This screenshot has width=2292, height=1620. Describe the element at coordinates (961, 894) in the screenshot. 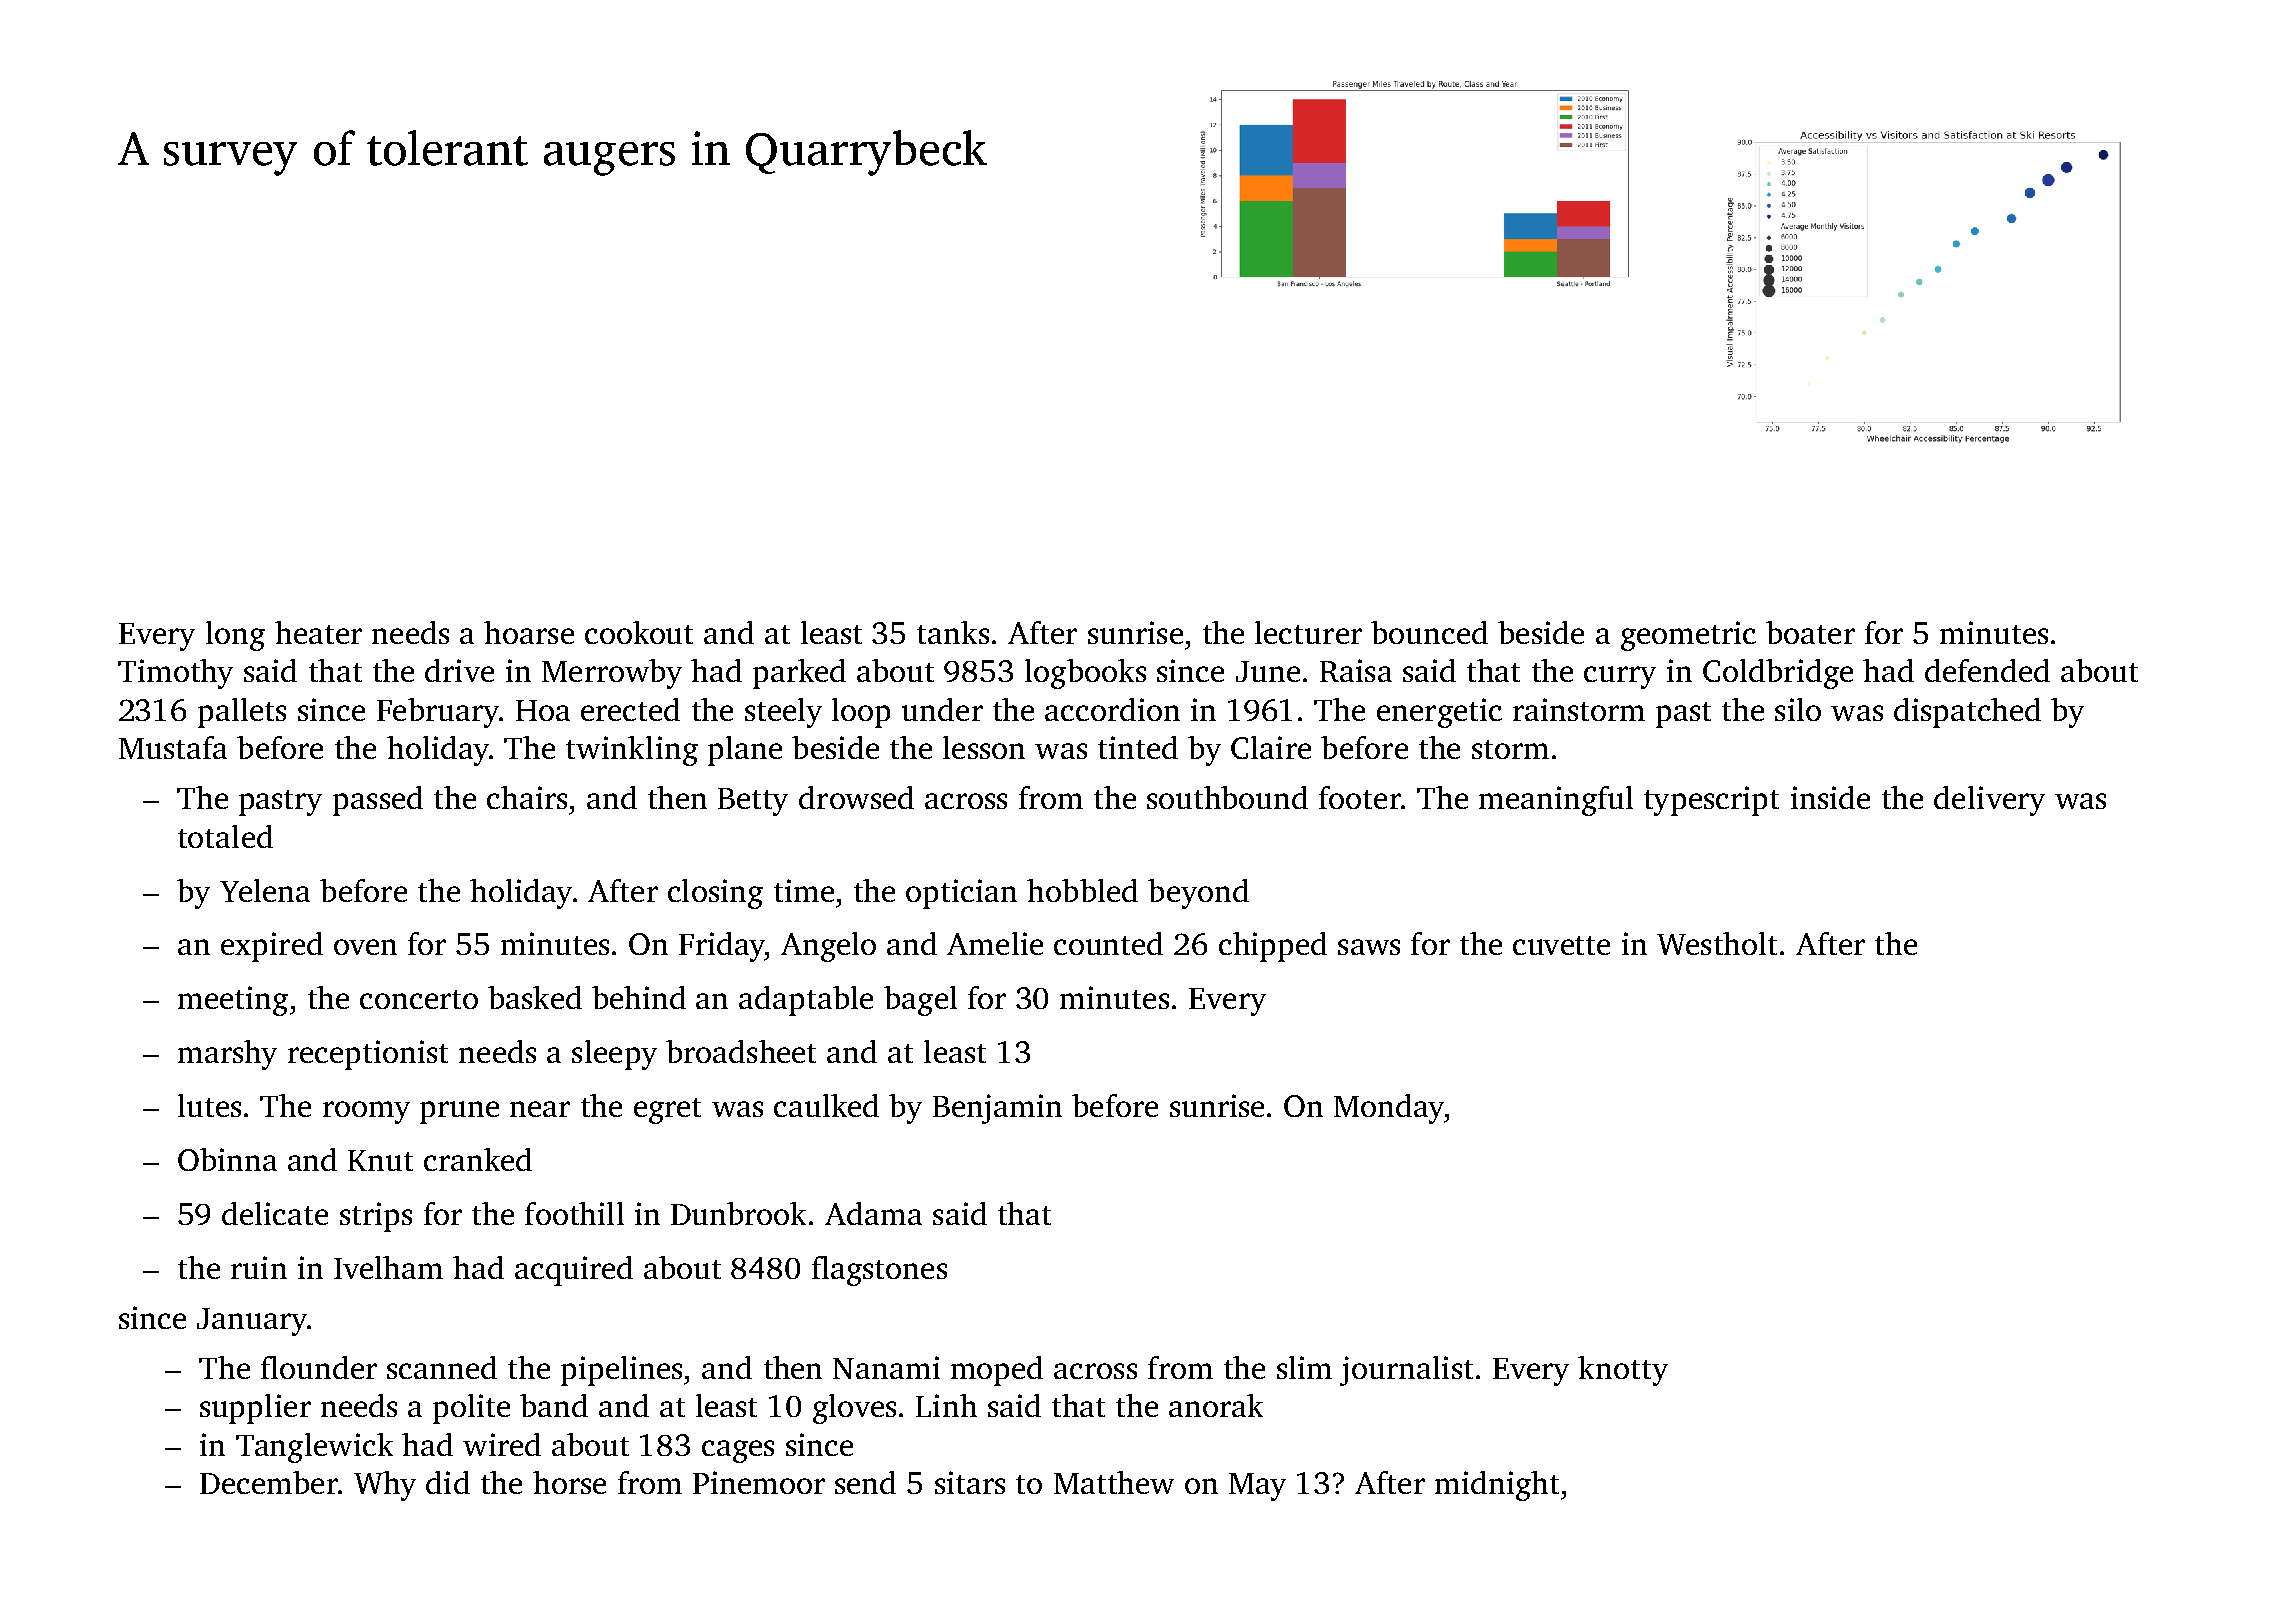

I see `optician` at that location.
